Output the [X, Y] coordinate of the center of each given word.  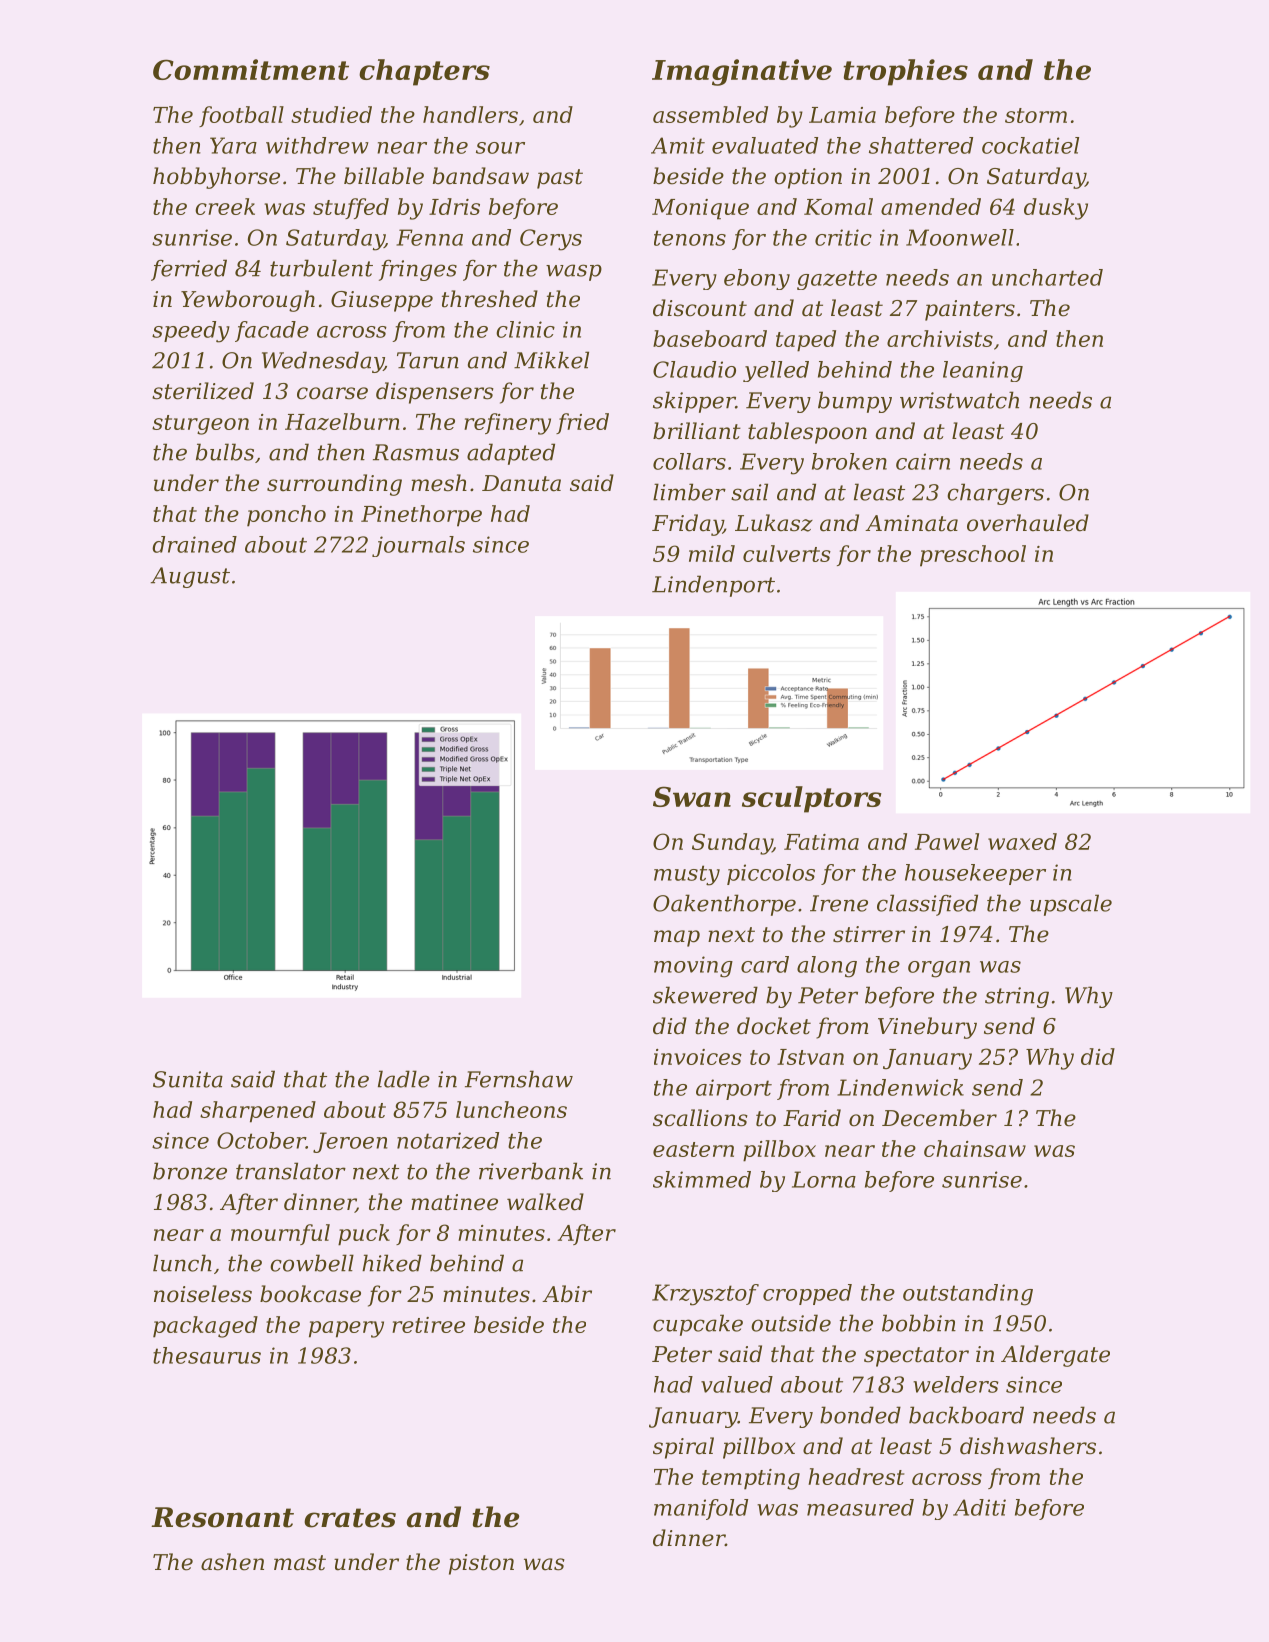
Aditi [979, 1507]
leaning [983, 371]
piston [481, 1564]
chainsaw [975, 1148]
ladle [404, 1079]
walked [545, 1202]
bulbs [225, 452]
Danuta [521, 483]
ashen [232, 1562]
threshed [490, 299]
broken [849, 461]
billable [384, 176]
